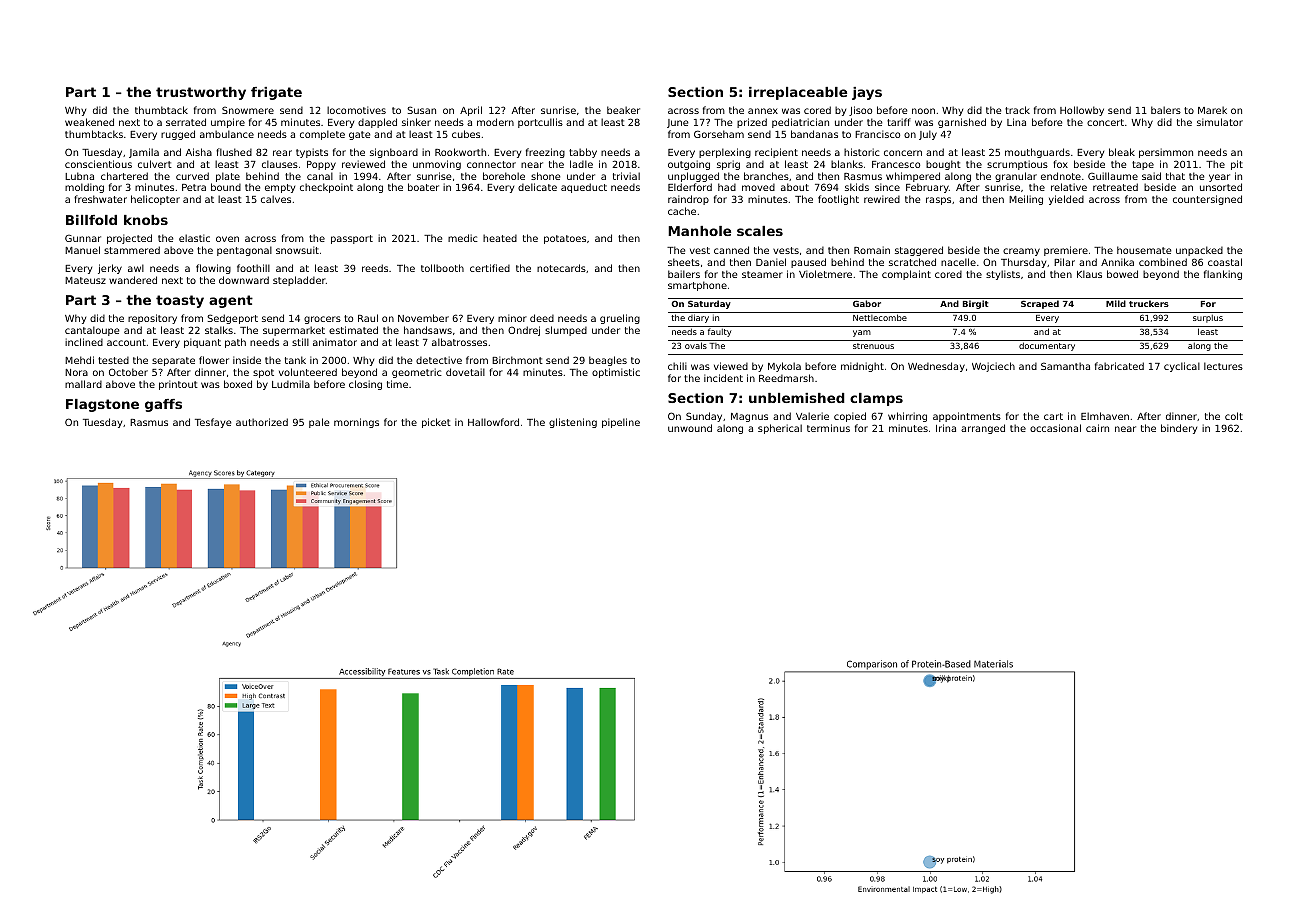 The width and height of the screenshot is (1308, 924). Describe the element at coordinates (684, 274) in the screenshot. I see `bailers` at that location.
